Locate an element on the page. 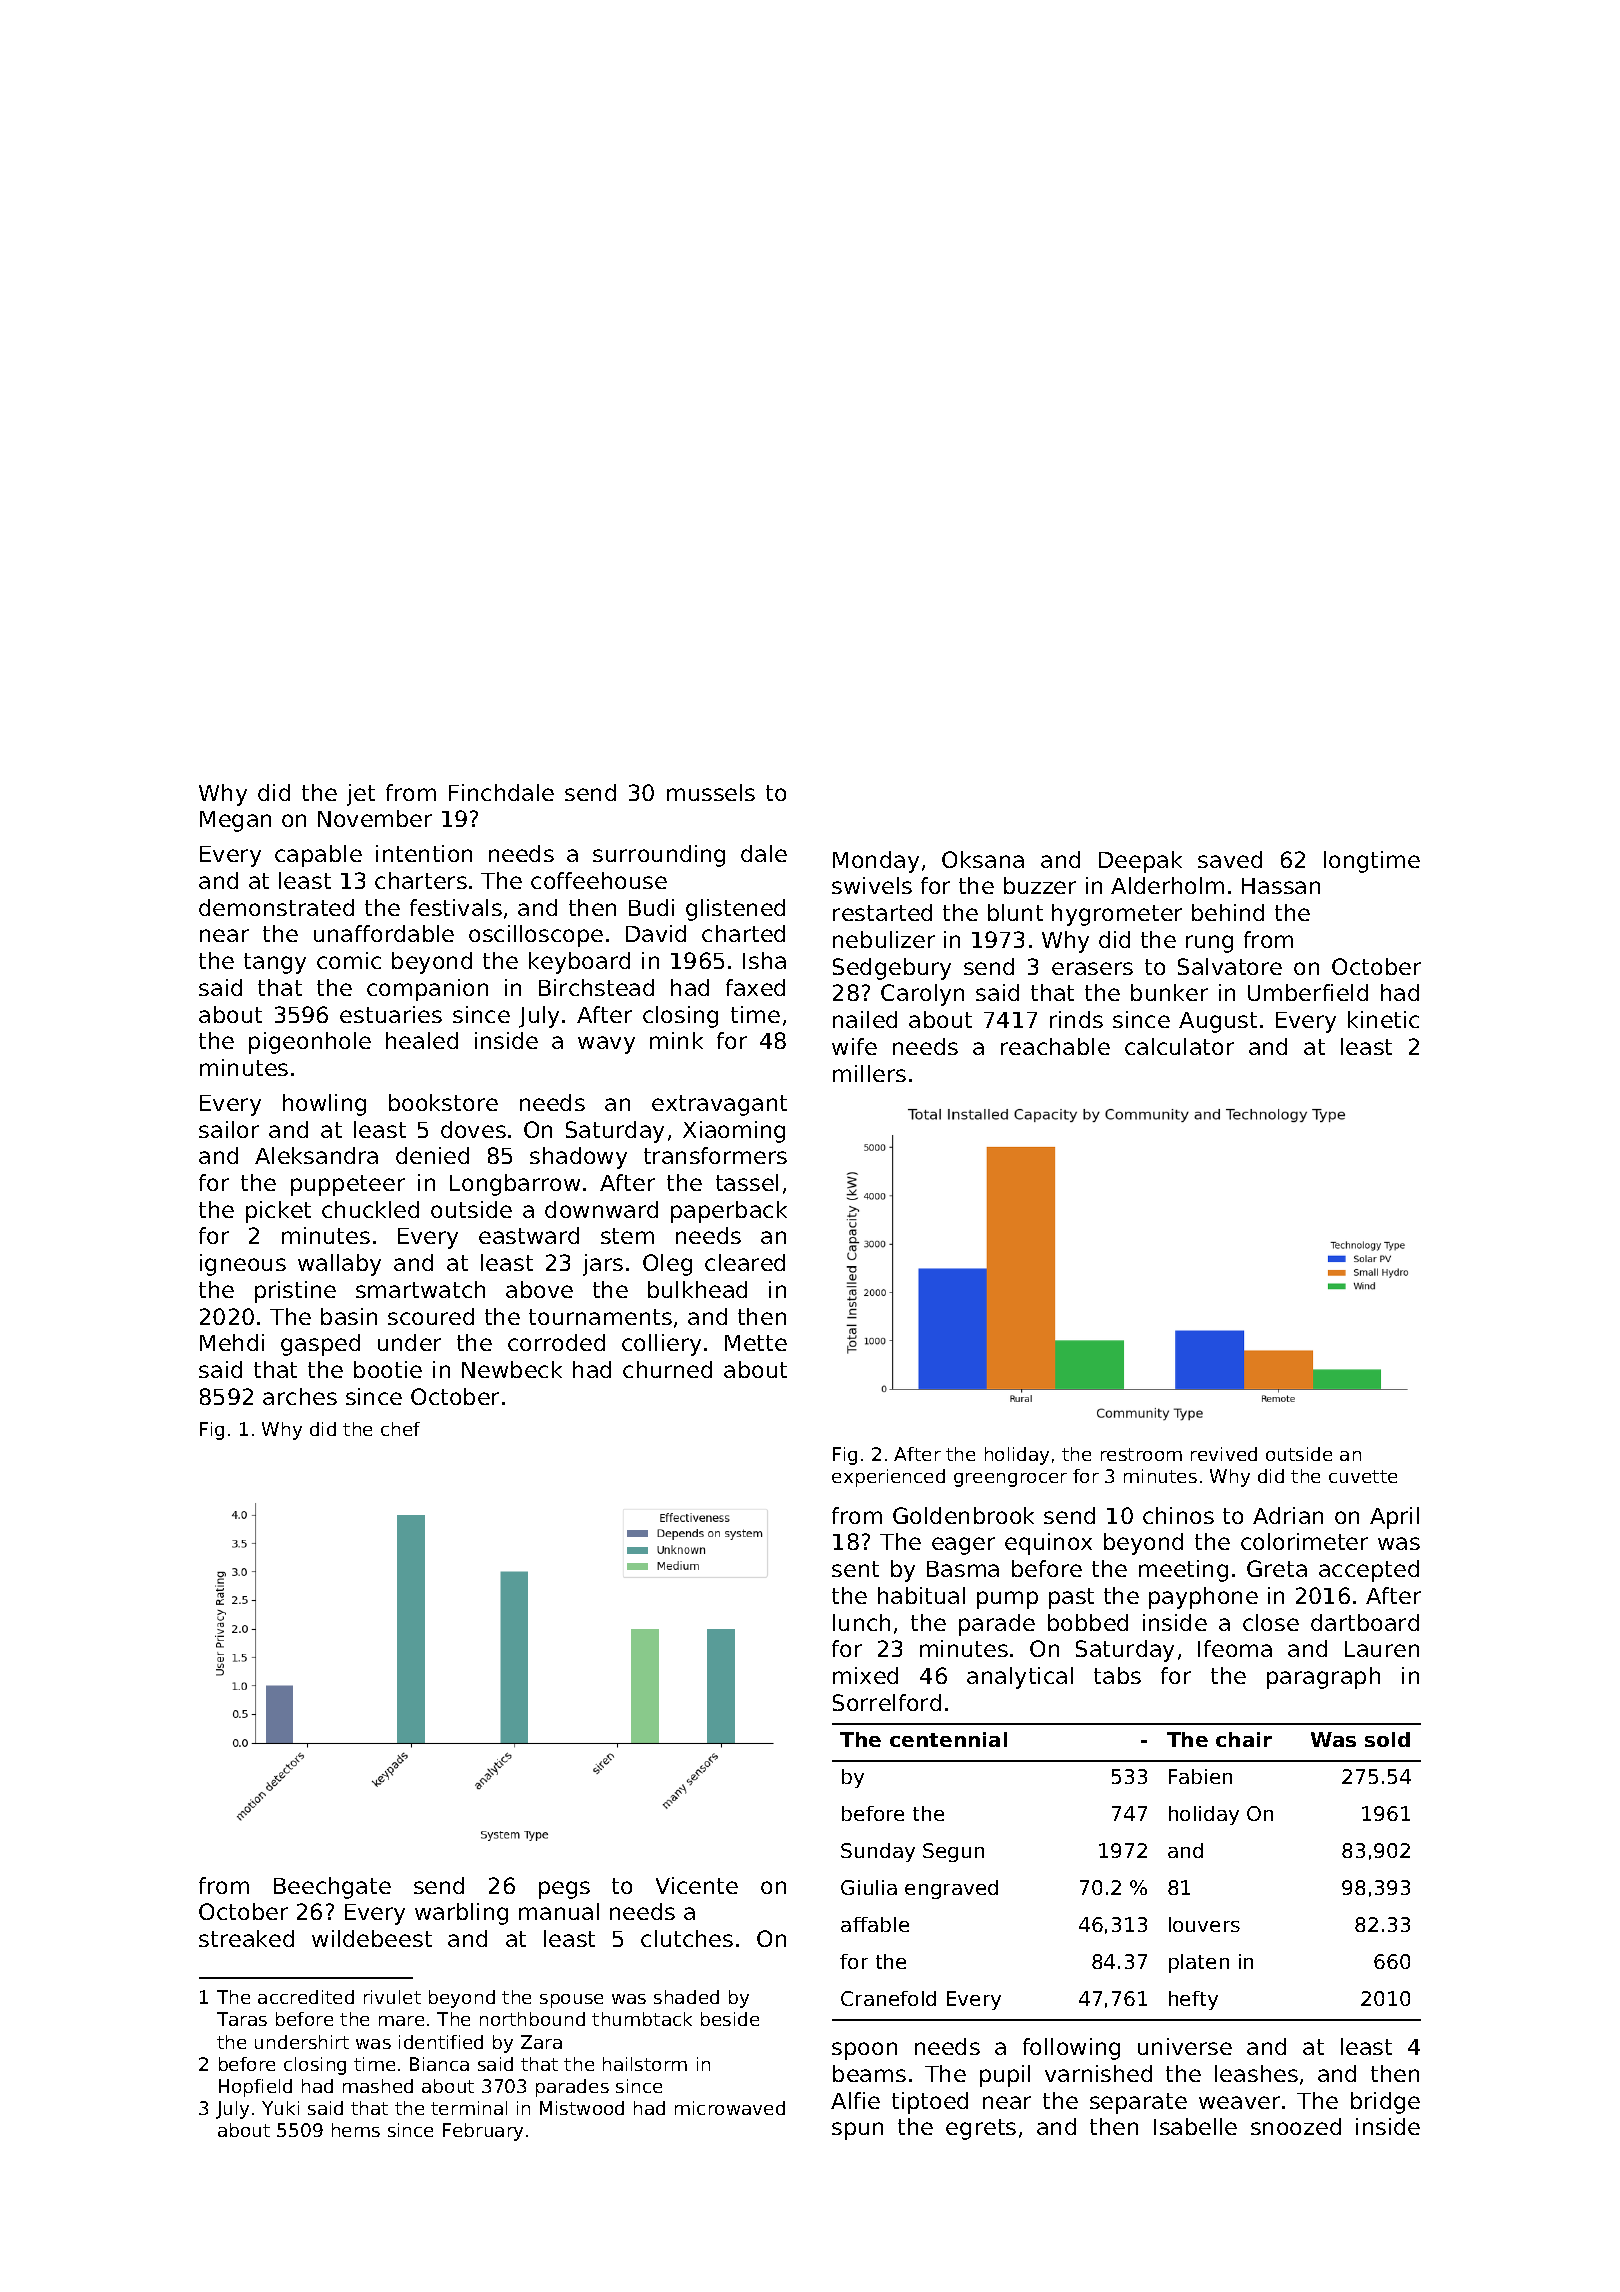 Image resolution: width=1620 pixels, height=2292 pixels. chef is located at coordinates (400, 1429).
